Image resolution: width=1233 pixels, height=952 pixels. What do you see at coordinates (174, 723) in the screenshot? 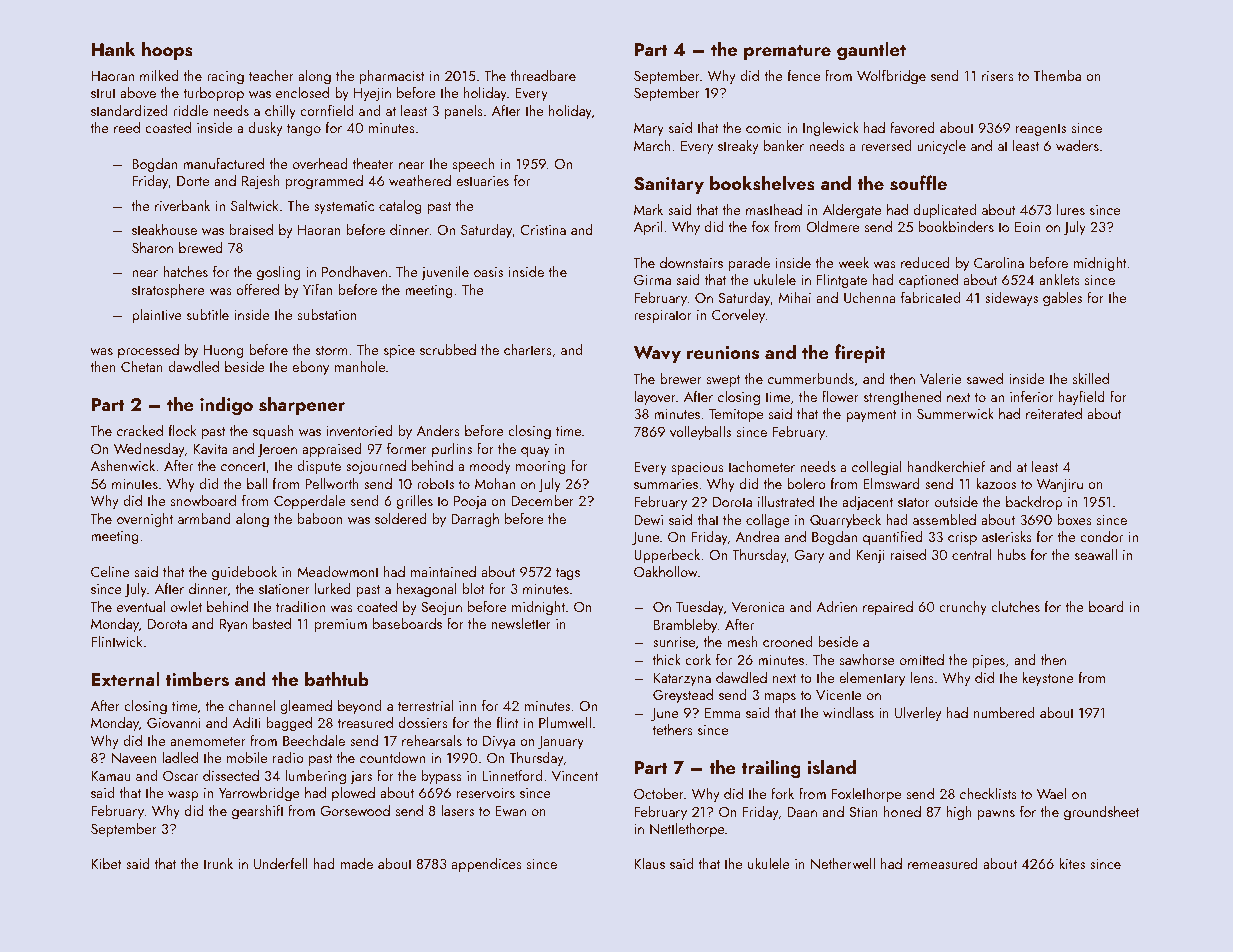
I see `Giovanni` at bounding box center [174, 723].
